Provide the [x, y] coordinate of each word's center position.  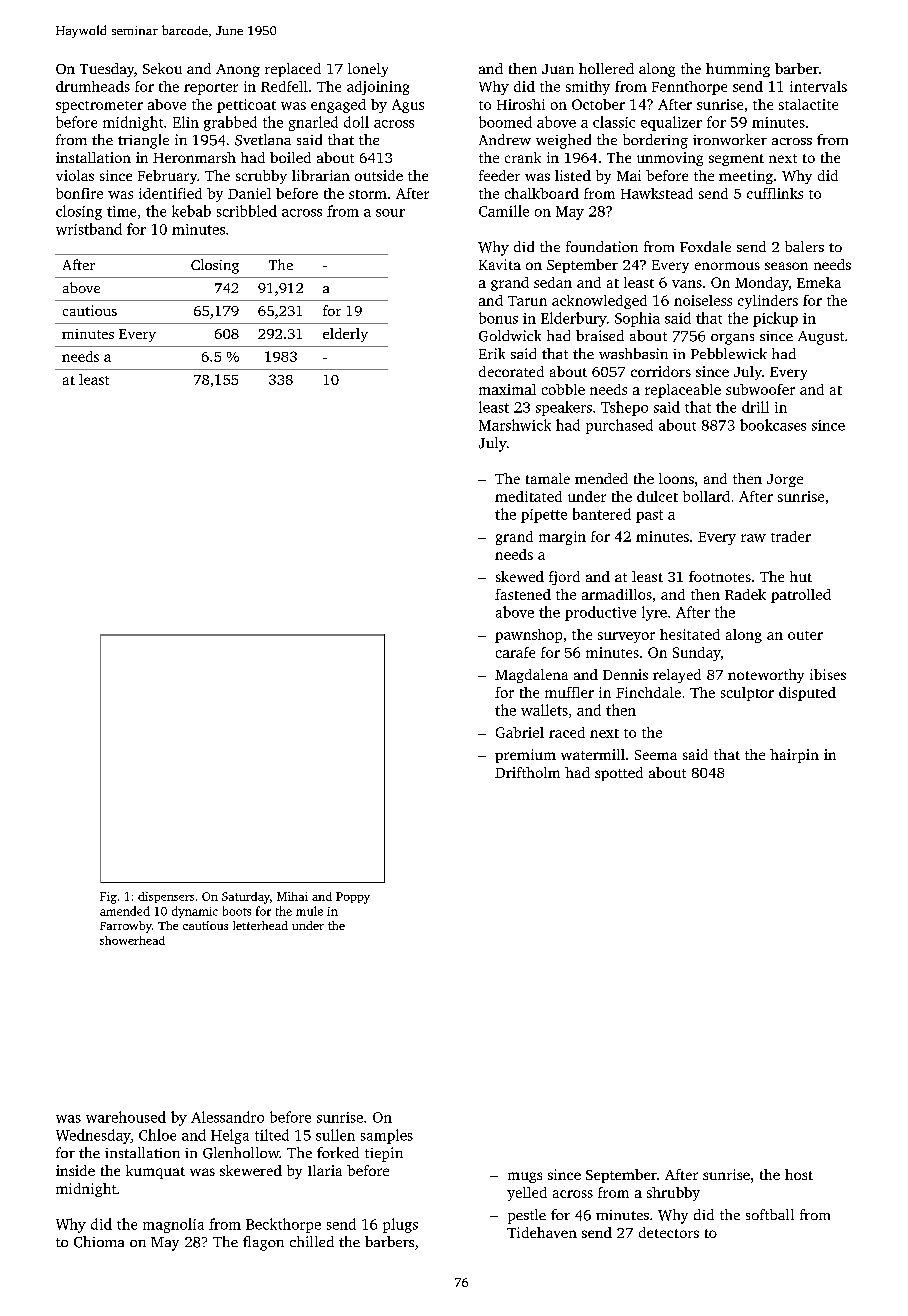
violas [75, 175]
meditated [528, 496]
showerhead [132, 940]
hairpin [794, 756]
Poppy [353, 898]
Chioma [99, 1242]
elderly [345, 335]
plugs [400, 1225]
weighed [563, 141]
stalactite [808, 104]
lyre [654, 613]
